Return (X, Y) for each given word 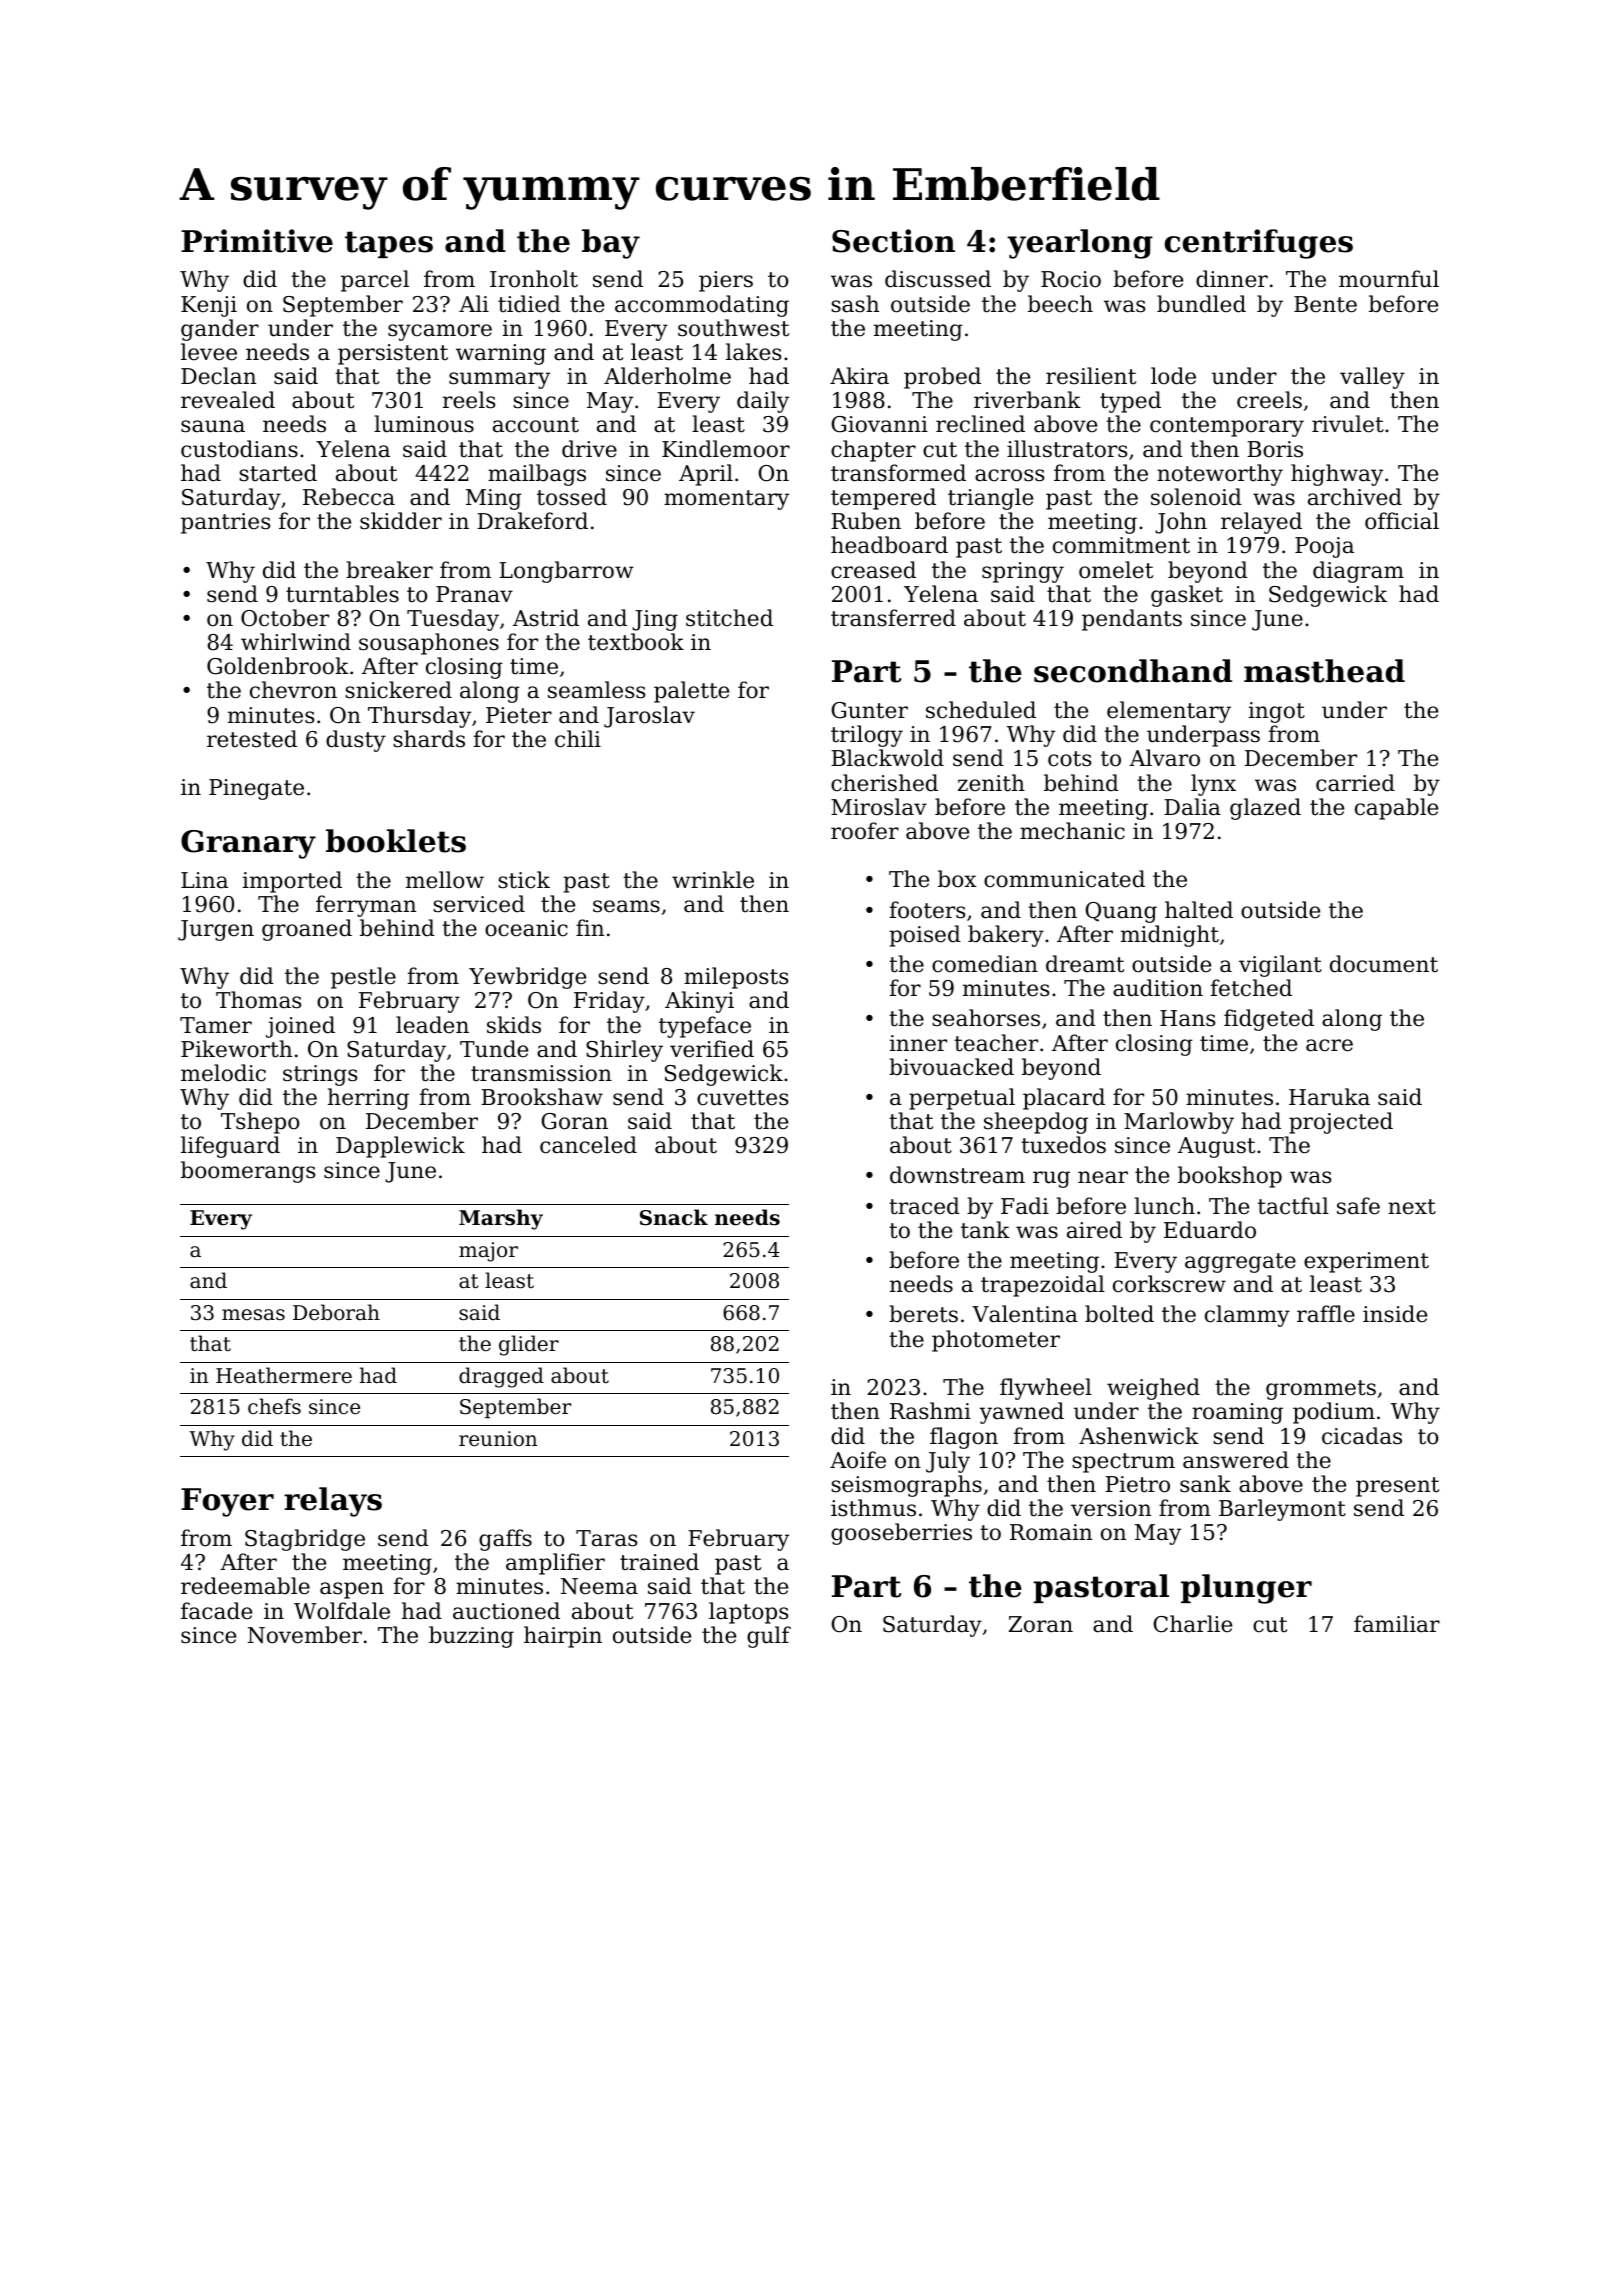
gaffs (505, 1540)
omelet (1116, 570)
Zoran (1040, 1624)
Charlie (1193, 1624)
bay (611, 244)
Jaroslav (649, 717)
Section (893, 241)
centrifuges (1259, 244)
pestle (363, 978)
